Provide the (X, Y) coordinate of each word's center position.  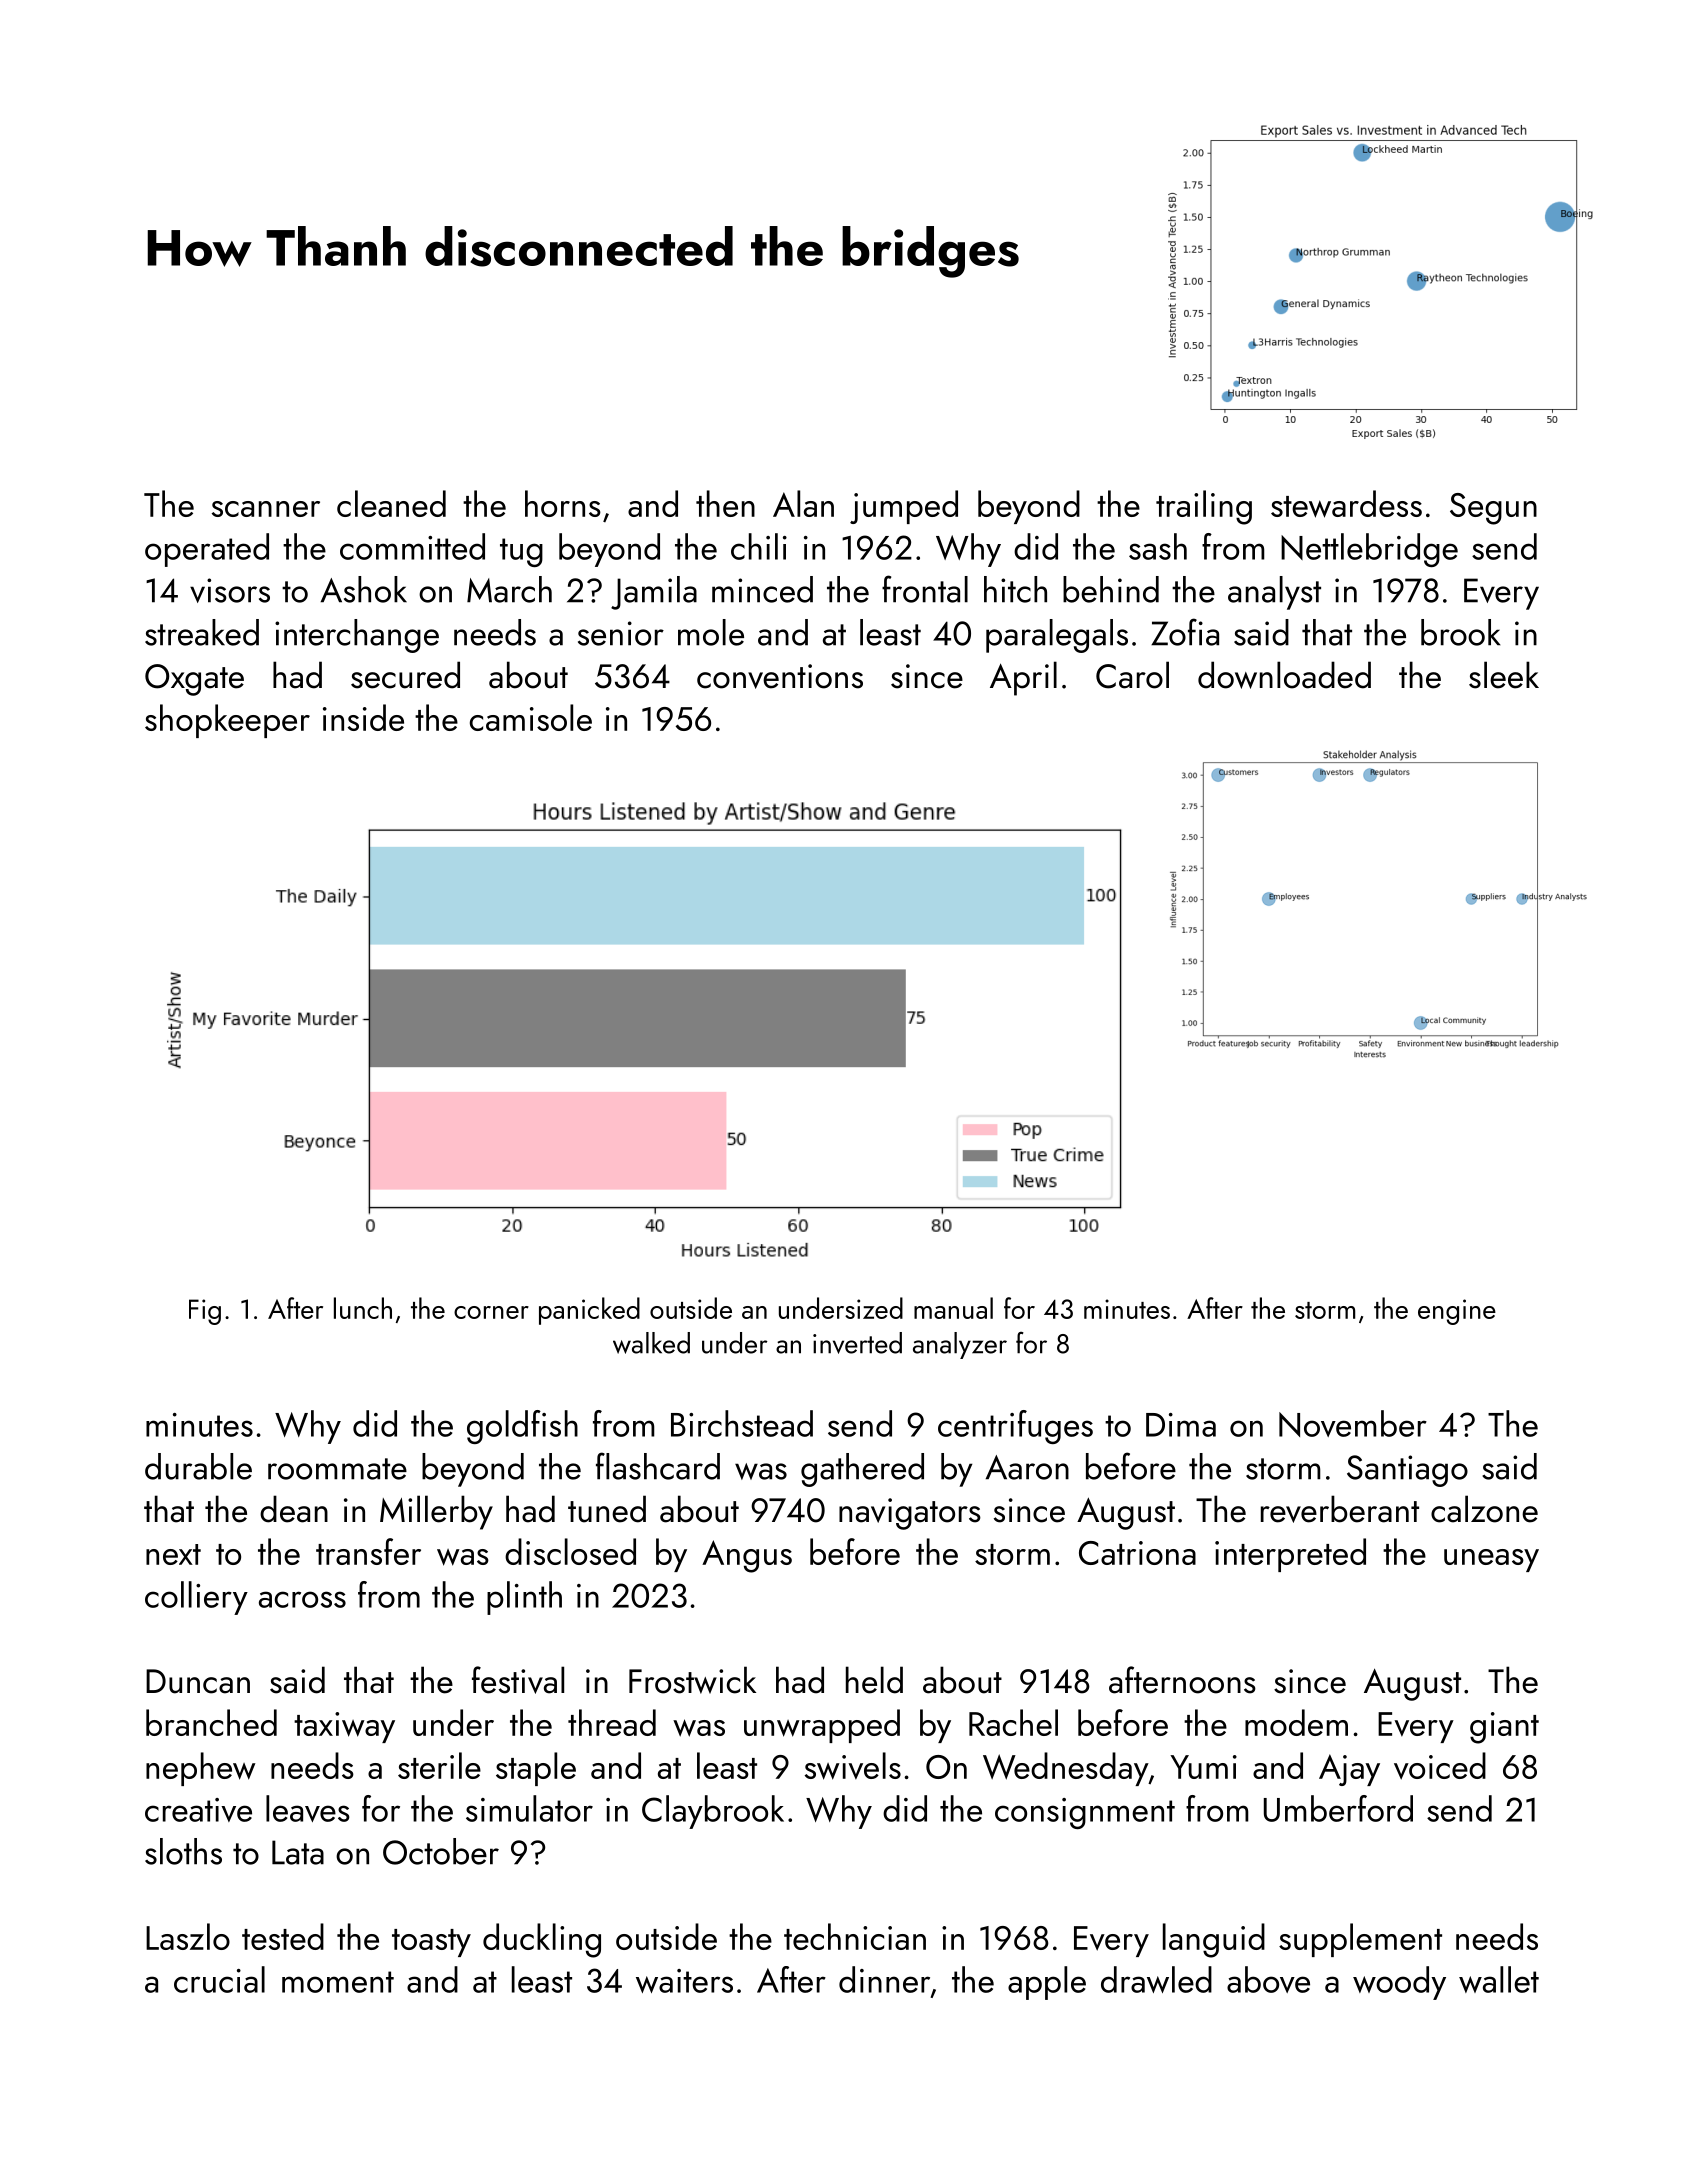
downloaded (1284, 675)
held (874, 1680)
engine (1457, 1312)
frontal (925, 589)
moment (338, 1982)
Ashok (364, 589)
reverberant (1340, 1509)
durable (198, 1466)
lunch (363, 1308)
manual (953, 1308)
